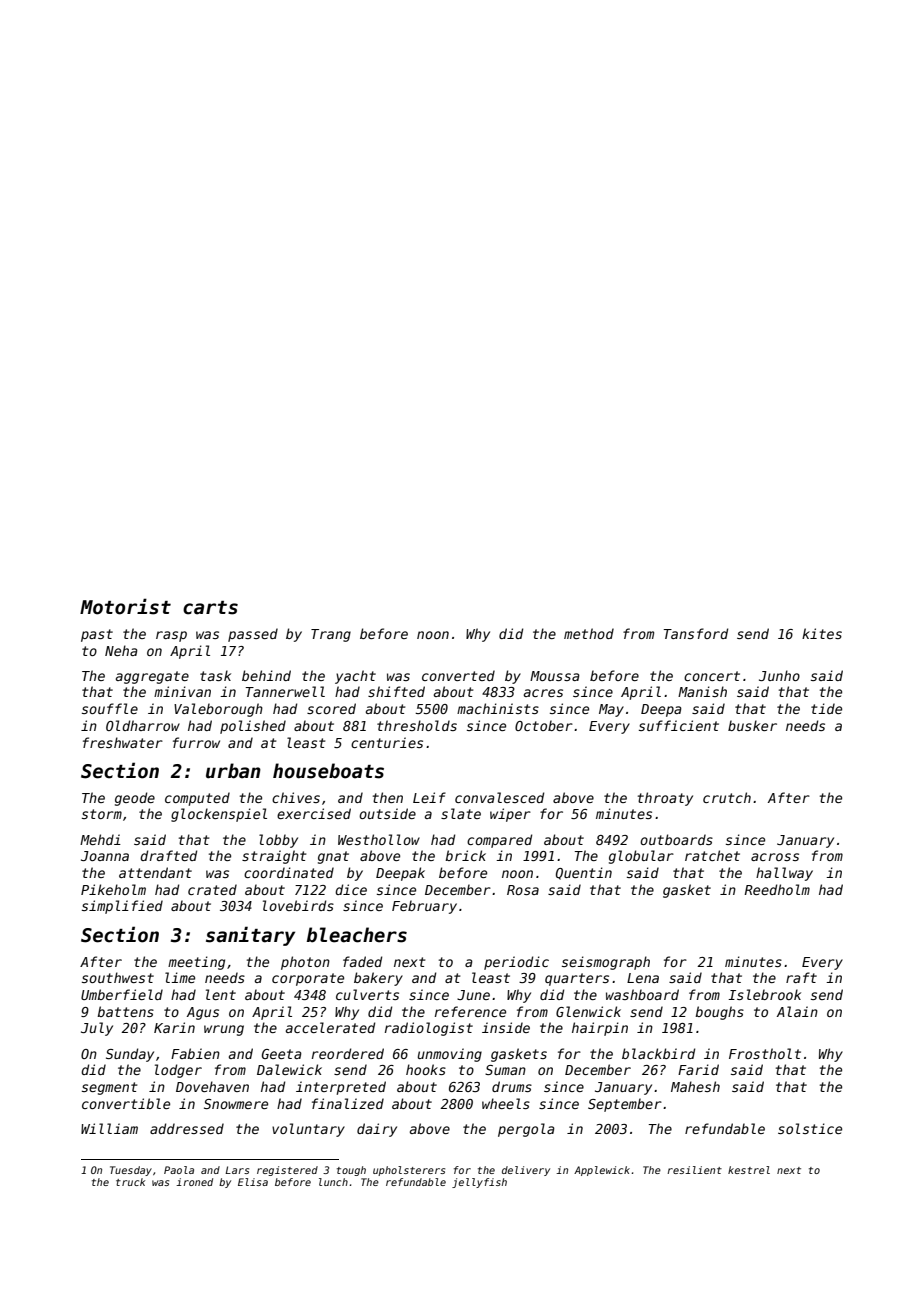 Image resolution: width=924 pixels, height=1308 pixels. What do you see at coordinates (777, 889) in the screenshot?
I see `Reedholm` at bounding box center [777, 889].
